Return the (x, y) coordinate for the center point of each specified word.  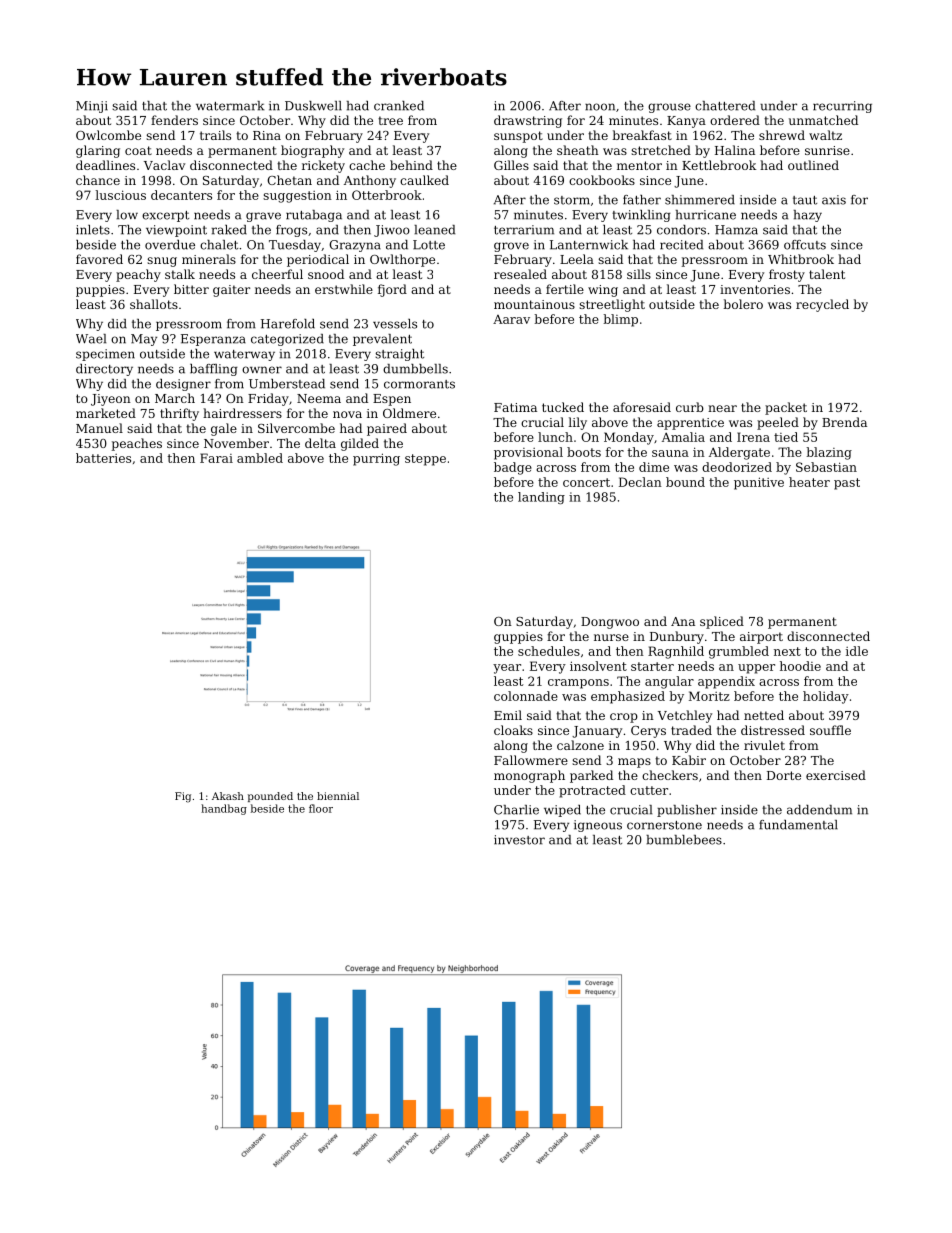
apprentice (690, 424)
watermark (230, 106)
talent (827, 274)
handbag (224, 809)
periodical (318, 260)
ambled (260, 458)
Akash (228, 796)
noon (600, 107)
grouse (669, 108)
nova (347, 414)
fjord (392, 290)
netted (764, 715)
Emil (508, 715)
